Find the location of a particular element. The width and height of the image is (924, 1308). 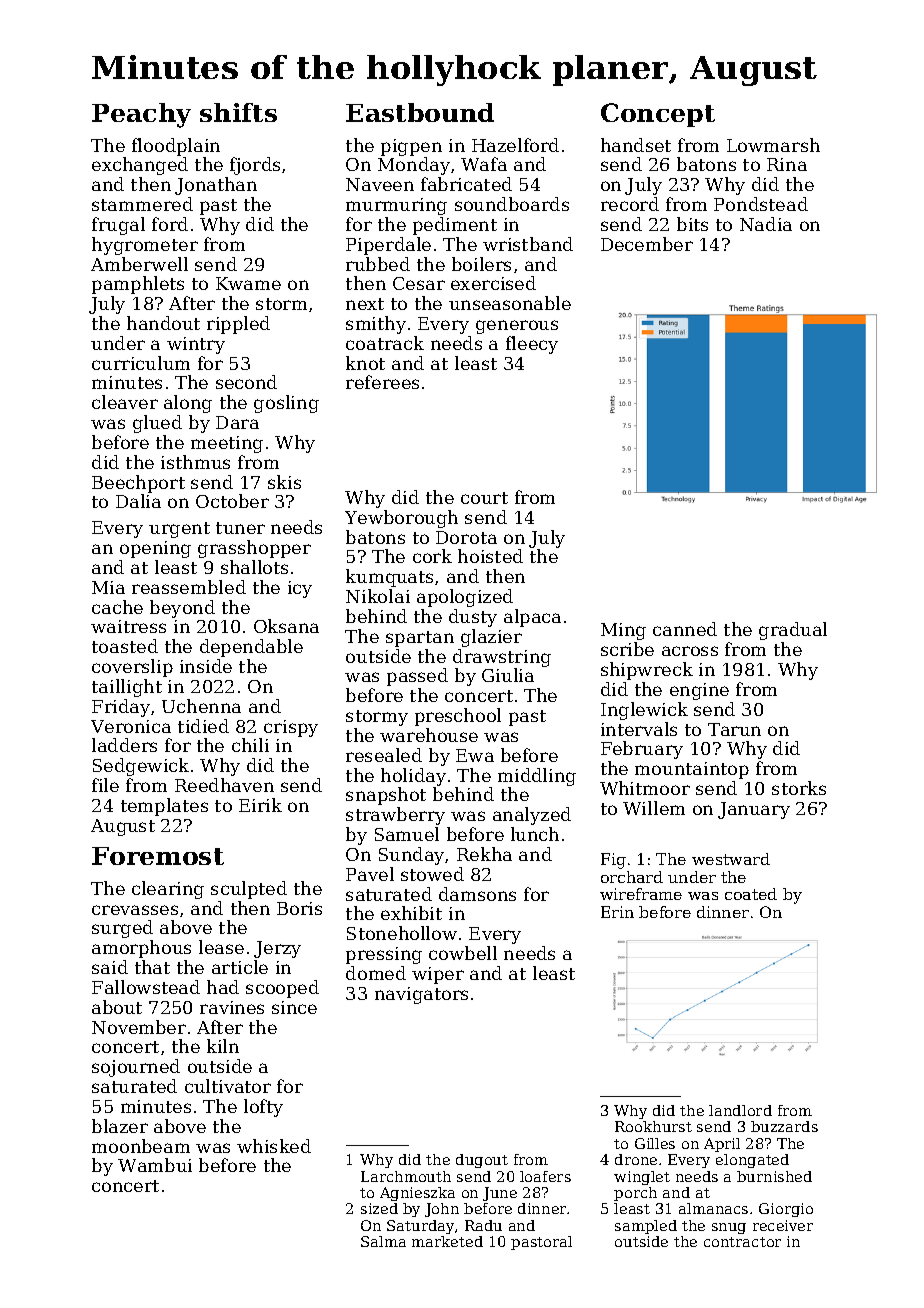

shifts is located at coordinates (238, 112).
